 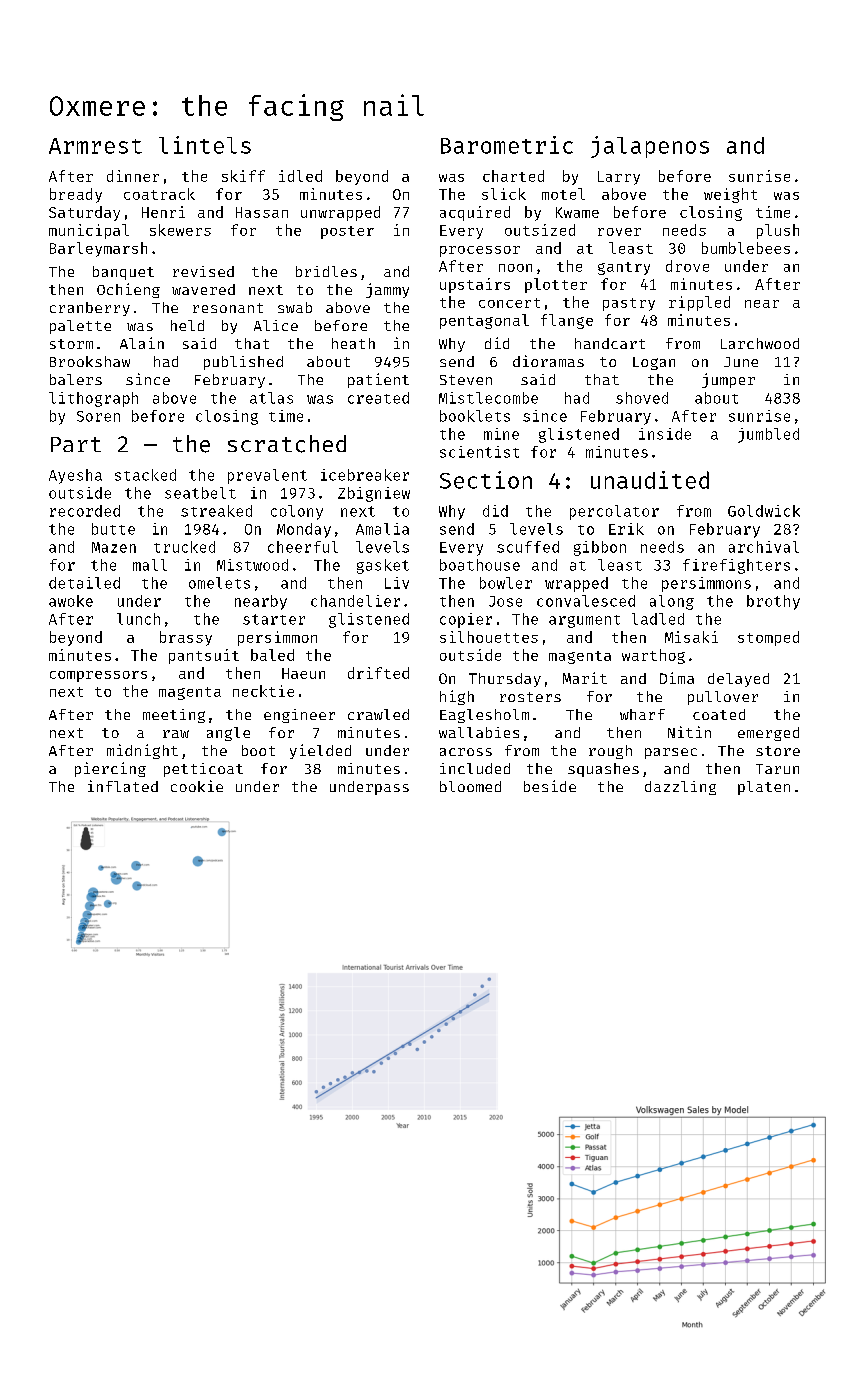 What do you see at coordinates (504, 194) in the page?
I see `slick` at bounding box center [504, 194].
